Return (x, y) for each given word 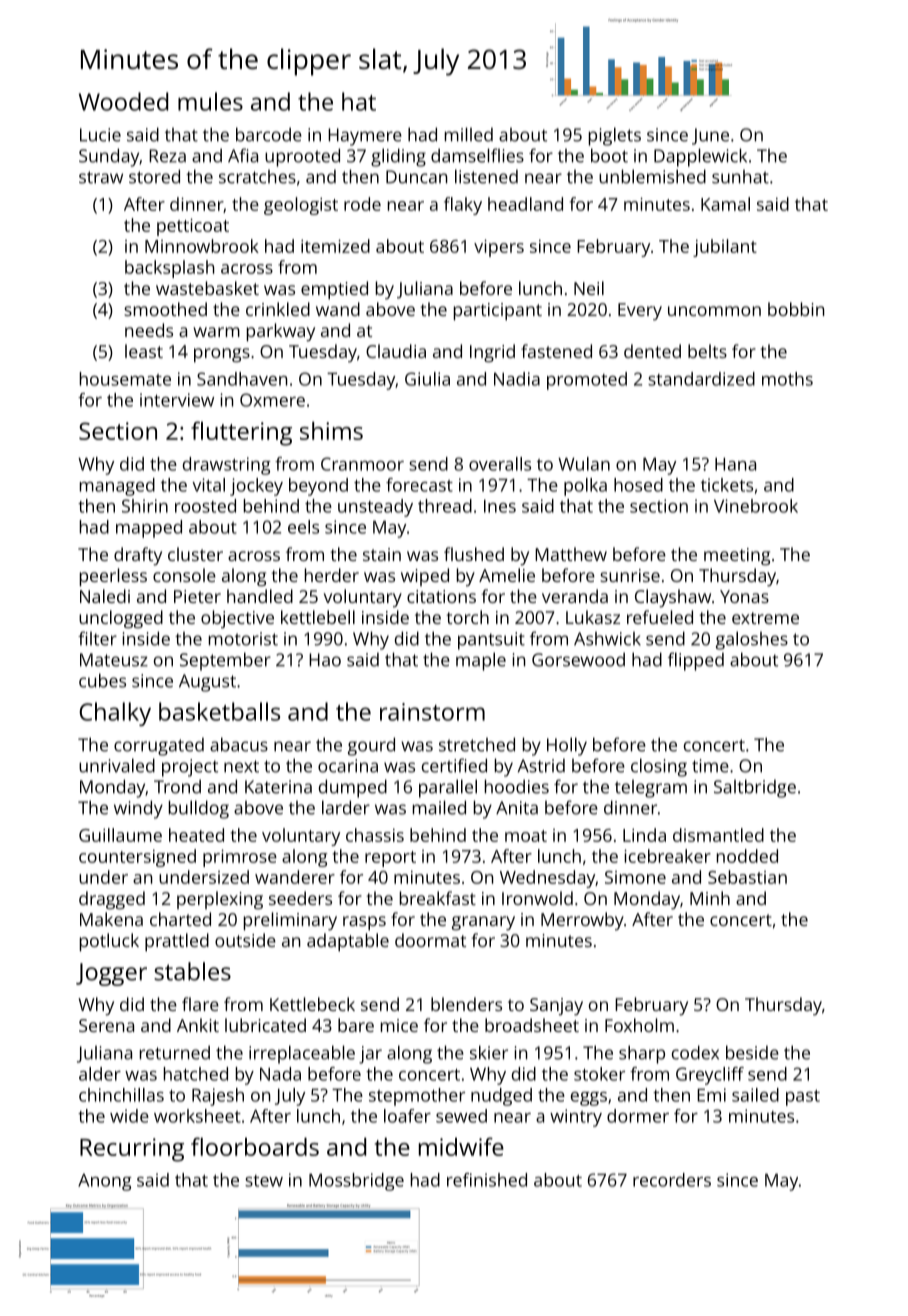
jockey (256, 487)
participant (498, 312)
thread (445, 506)
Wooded (123, 101)
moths (787, 379)
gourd (371, 746)
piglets (615, 136)
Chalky (115, 714)
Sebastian (747, 877)
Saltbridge (755, 788)
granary (483, 923)
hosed (638, 485)
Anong (105, 1182)
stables (192, 971)
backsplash (169, 269)
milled (469, 134)
